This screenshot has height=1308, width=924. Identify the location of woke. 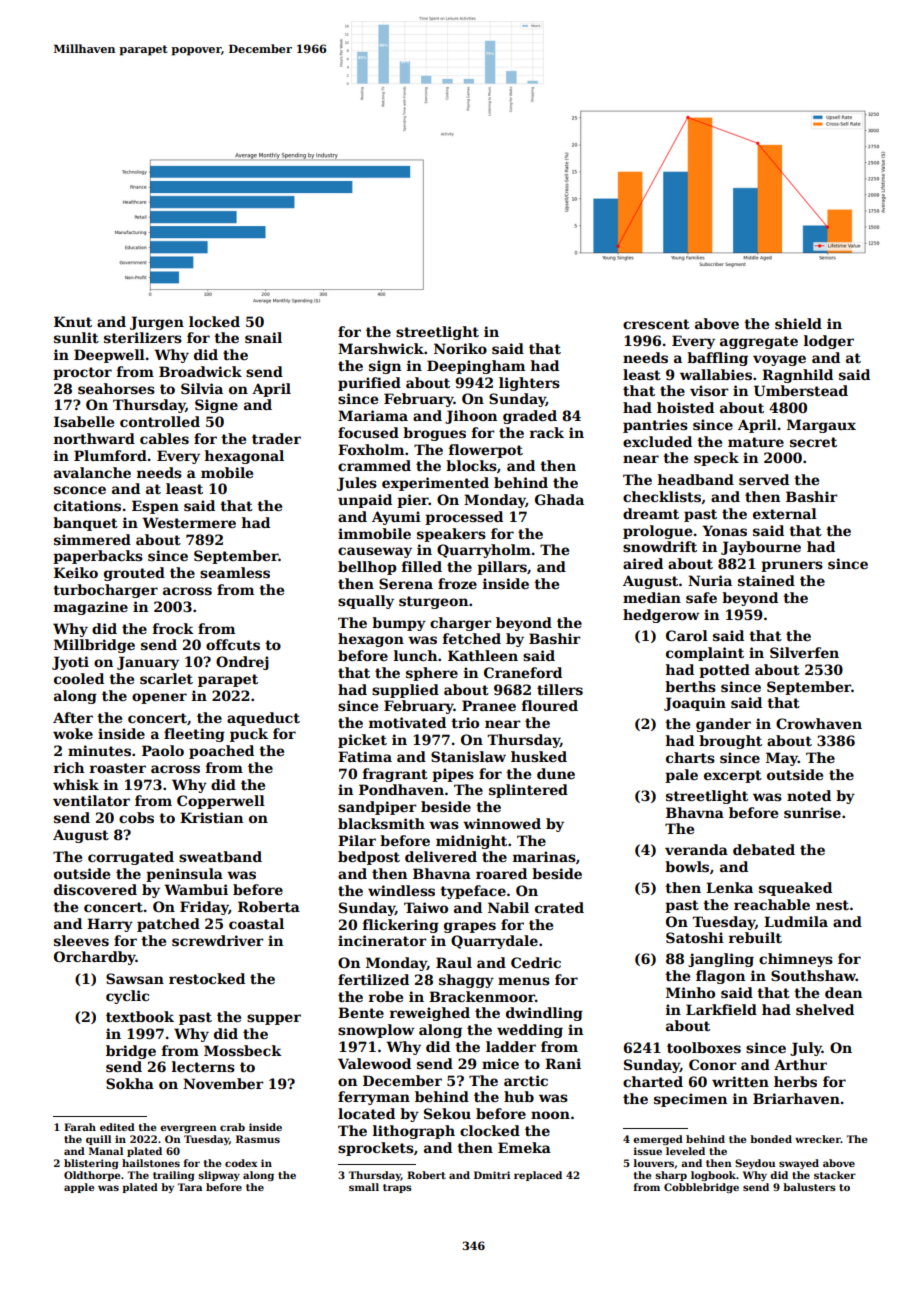
(73, 733).
